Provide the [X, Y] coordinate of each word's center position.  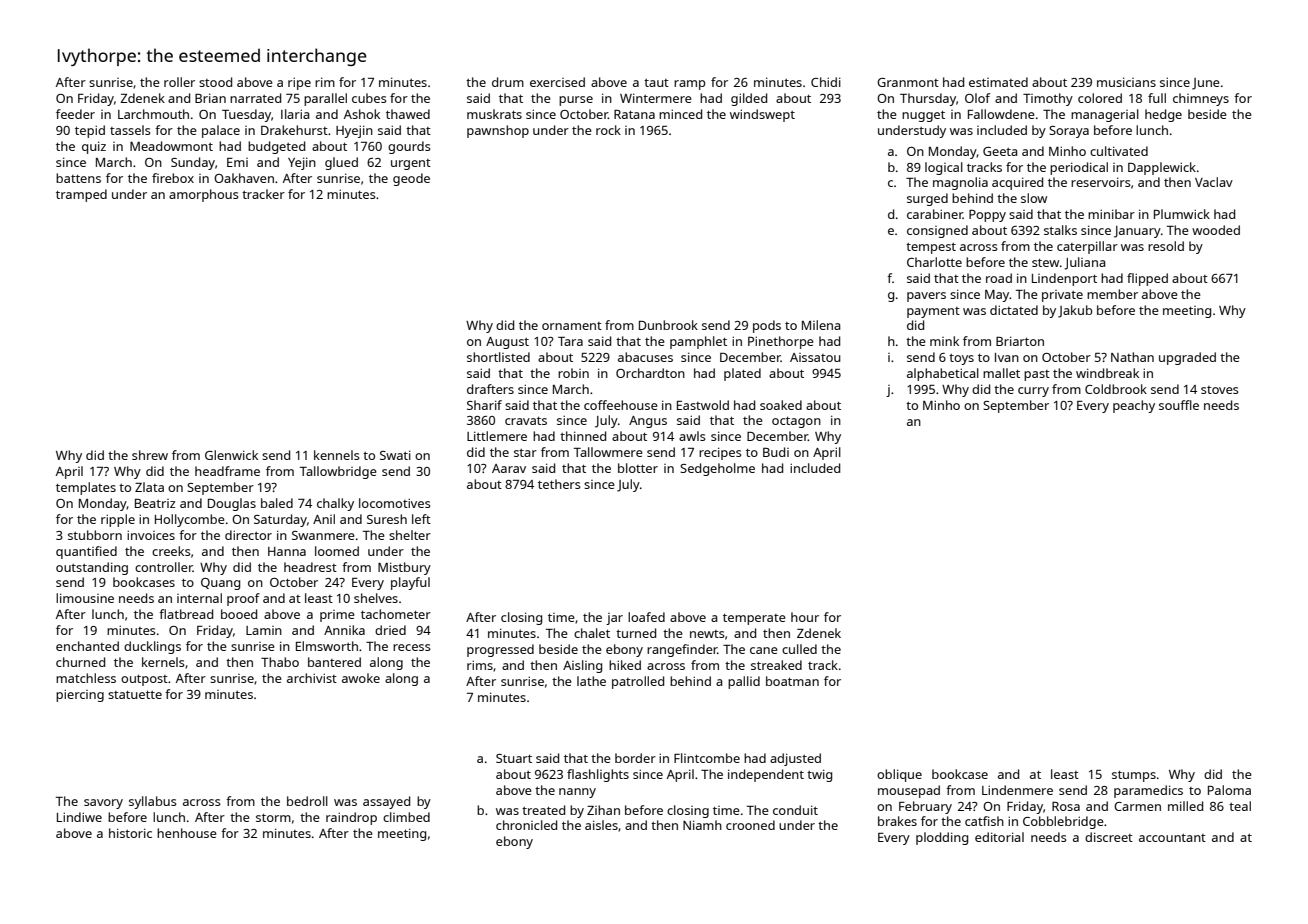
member [1112, 294]
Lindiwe [79, 817]
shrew [150, 455]
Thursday [928, 99]
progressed [500, 650]
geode [411, 179]
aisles [601, 825]
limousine [85, 598]
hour [805, 617]
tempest [931, 248]
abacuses [645, 357]
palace [221, 131]
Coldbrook [1116, 389]
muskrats [494, 114]
